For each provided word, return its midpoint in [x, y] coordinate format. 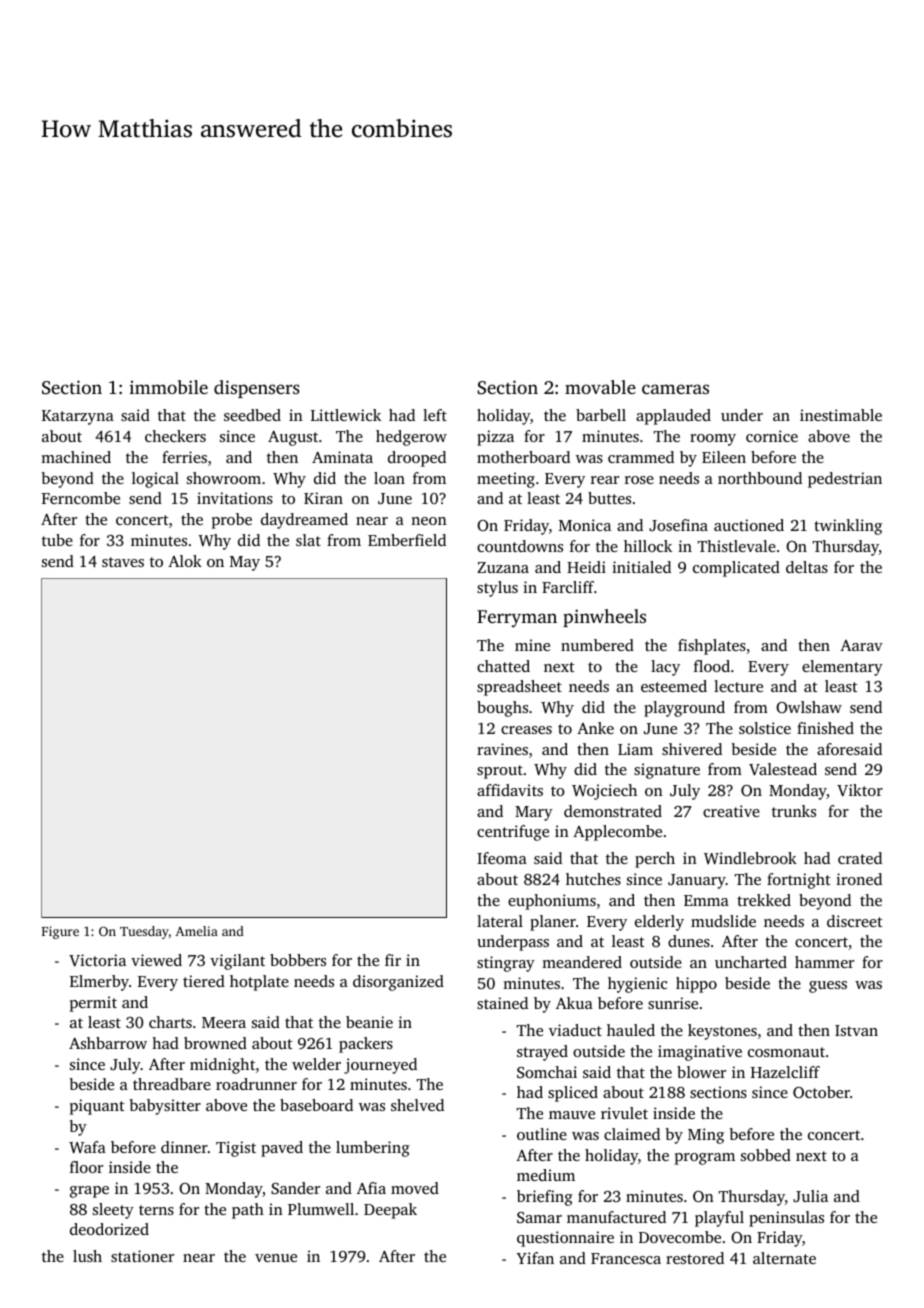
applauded [673, 417]
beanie [369, 1022]
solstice [765, 728]
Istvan [856, 1030]
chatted [503, 666]
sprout [500, 772]
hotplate [259, 983]
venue [276, 1258]
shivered [692, 749]
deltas [807, 567]
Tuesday [144, 932]
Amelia [196, 931]
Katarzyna [78, 417]
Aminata [342, 457]
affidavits [510, 790]
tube [57, 540]
